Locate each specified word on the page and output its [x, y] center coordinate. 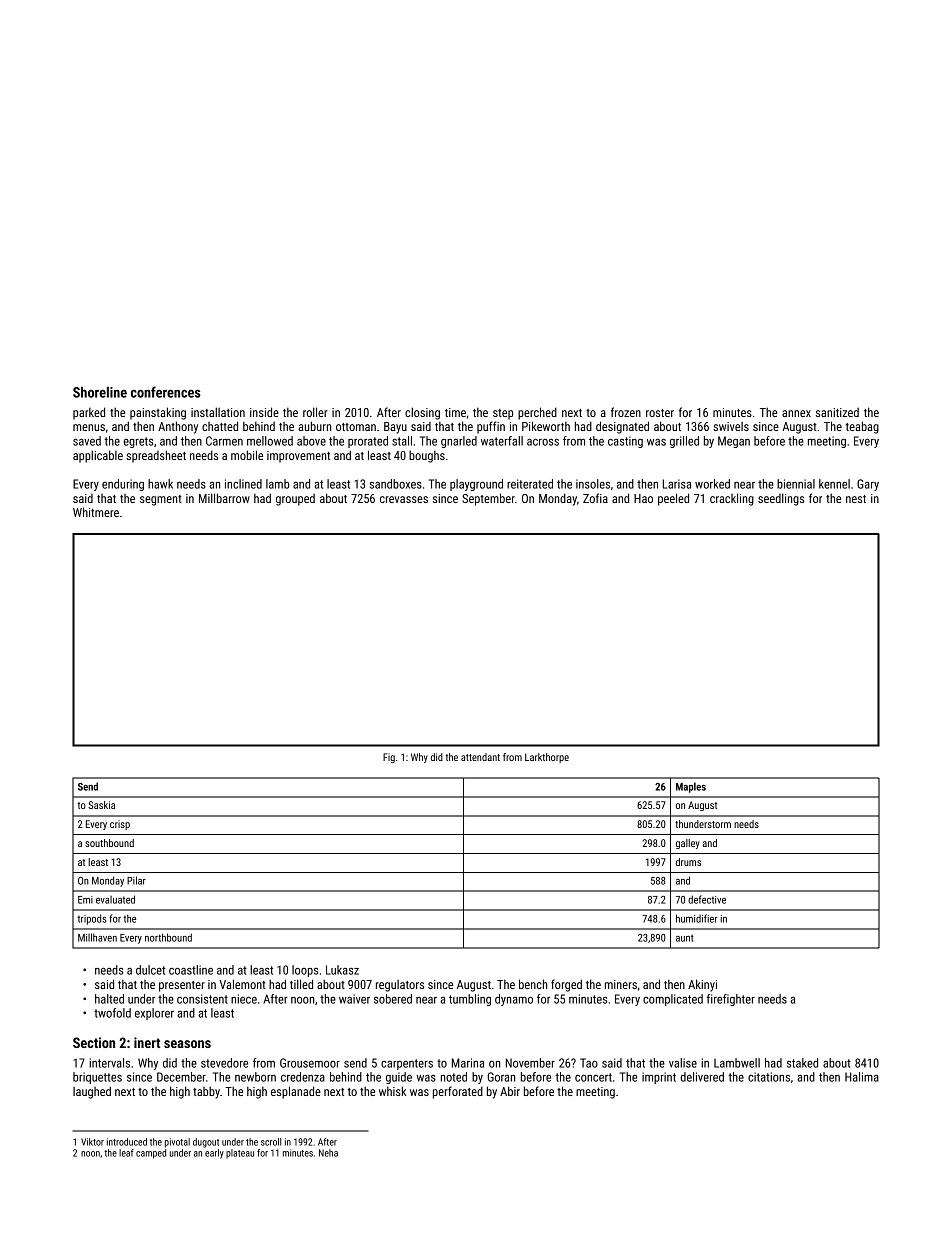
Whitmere [96, 512]
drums [688, 862]
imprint [659, 1078]
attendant [480, 757]
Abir [510, 1091]
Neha [328, 1153]
